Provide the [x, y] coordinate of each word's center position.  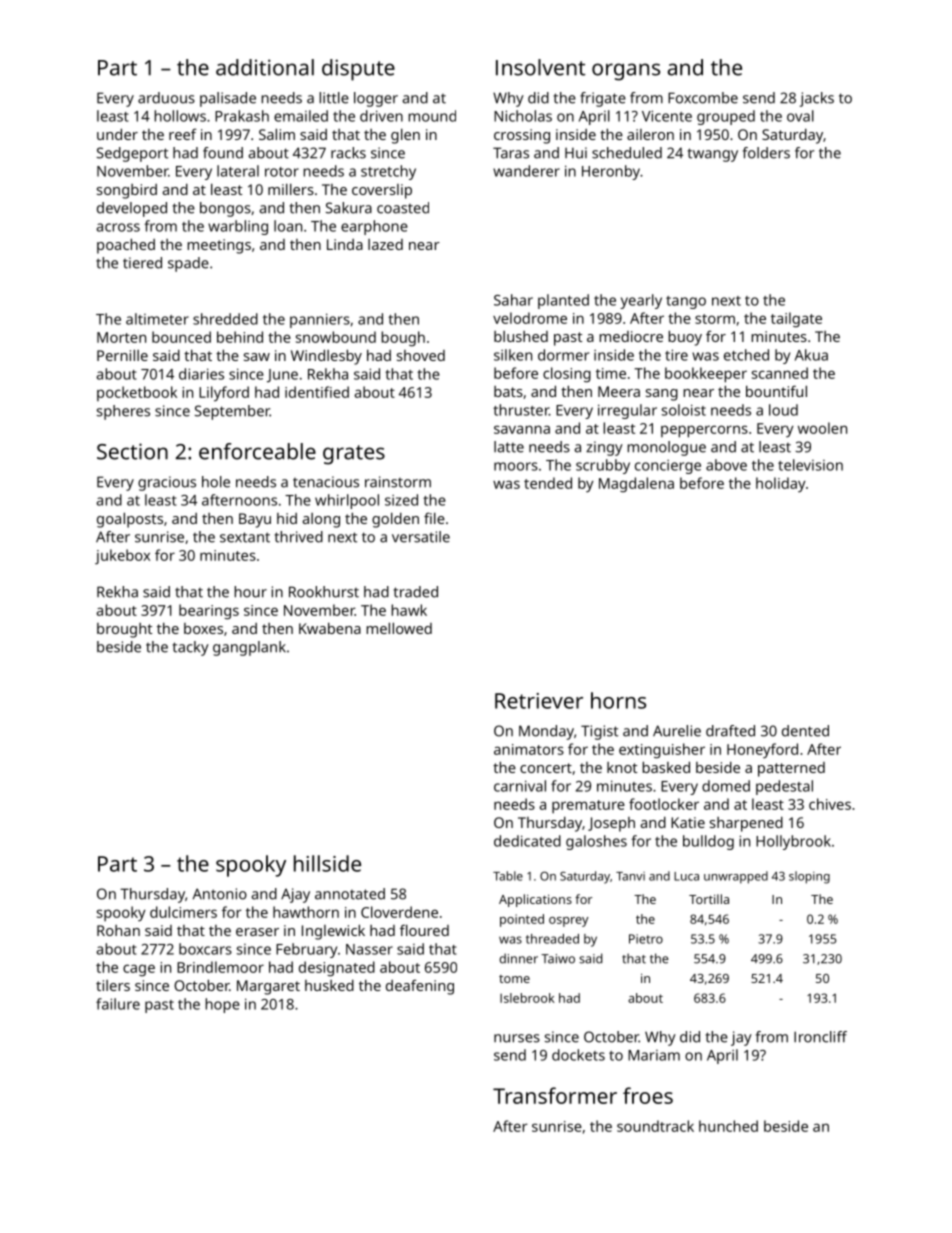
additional [265, 67]
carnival [520, 786]
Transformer [555, 1095]
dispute [358, 70]
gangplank [249, 648]
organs [626, 72]
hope [222, 1005]
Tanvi [630, 876]
